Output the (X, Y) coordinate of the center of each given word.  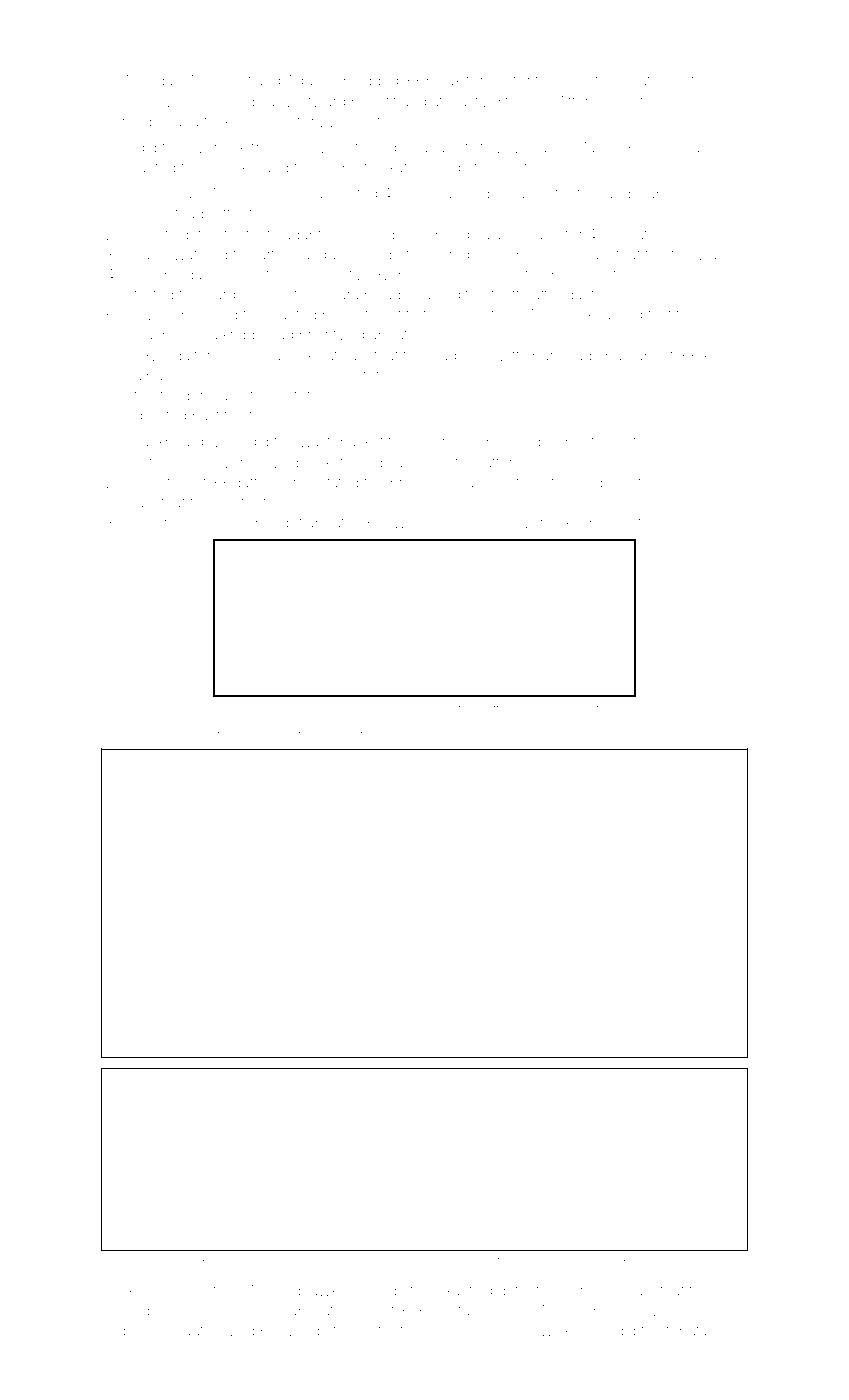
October (156, 462)
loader (451, 355)
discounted (138, 167)
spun (614, 356)
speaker (542, 1263)
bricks (155, 1262)
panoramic (441, 195)
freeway (698, 255)
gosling (125, 1312)
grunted (160, 417)
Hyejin (672, 443)
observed (593, 1262)
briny (407, 484)
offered (629, 734)
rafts (358, 734)
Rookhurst (274, 734)
